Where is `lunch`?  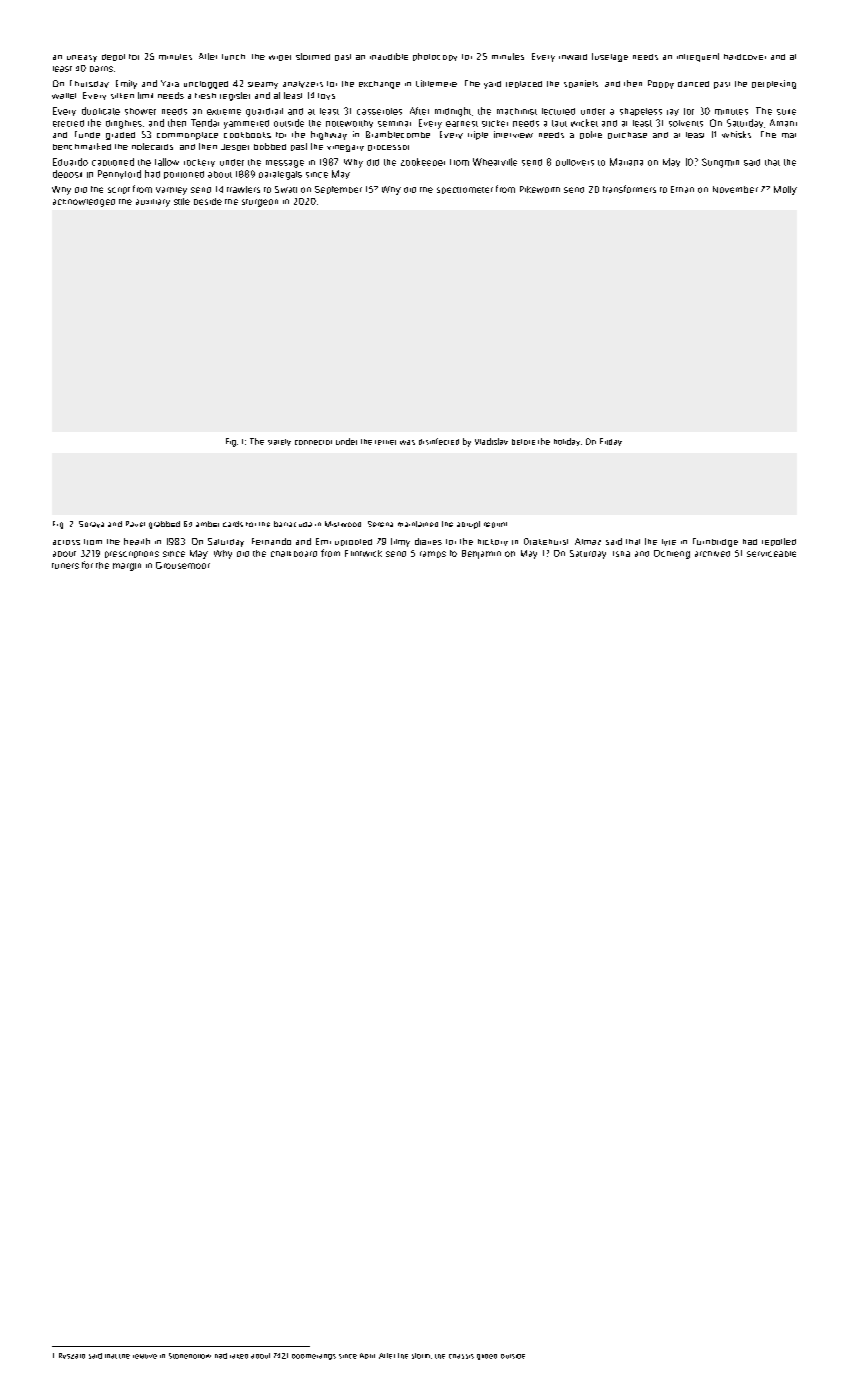
lunch is located at coordinates (233, 57).
